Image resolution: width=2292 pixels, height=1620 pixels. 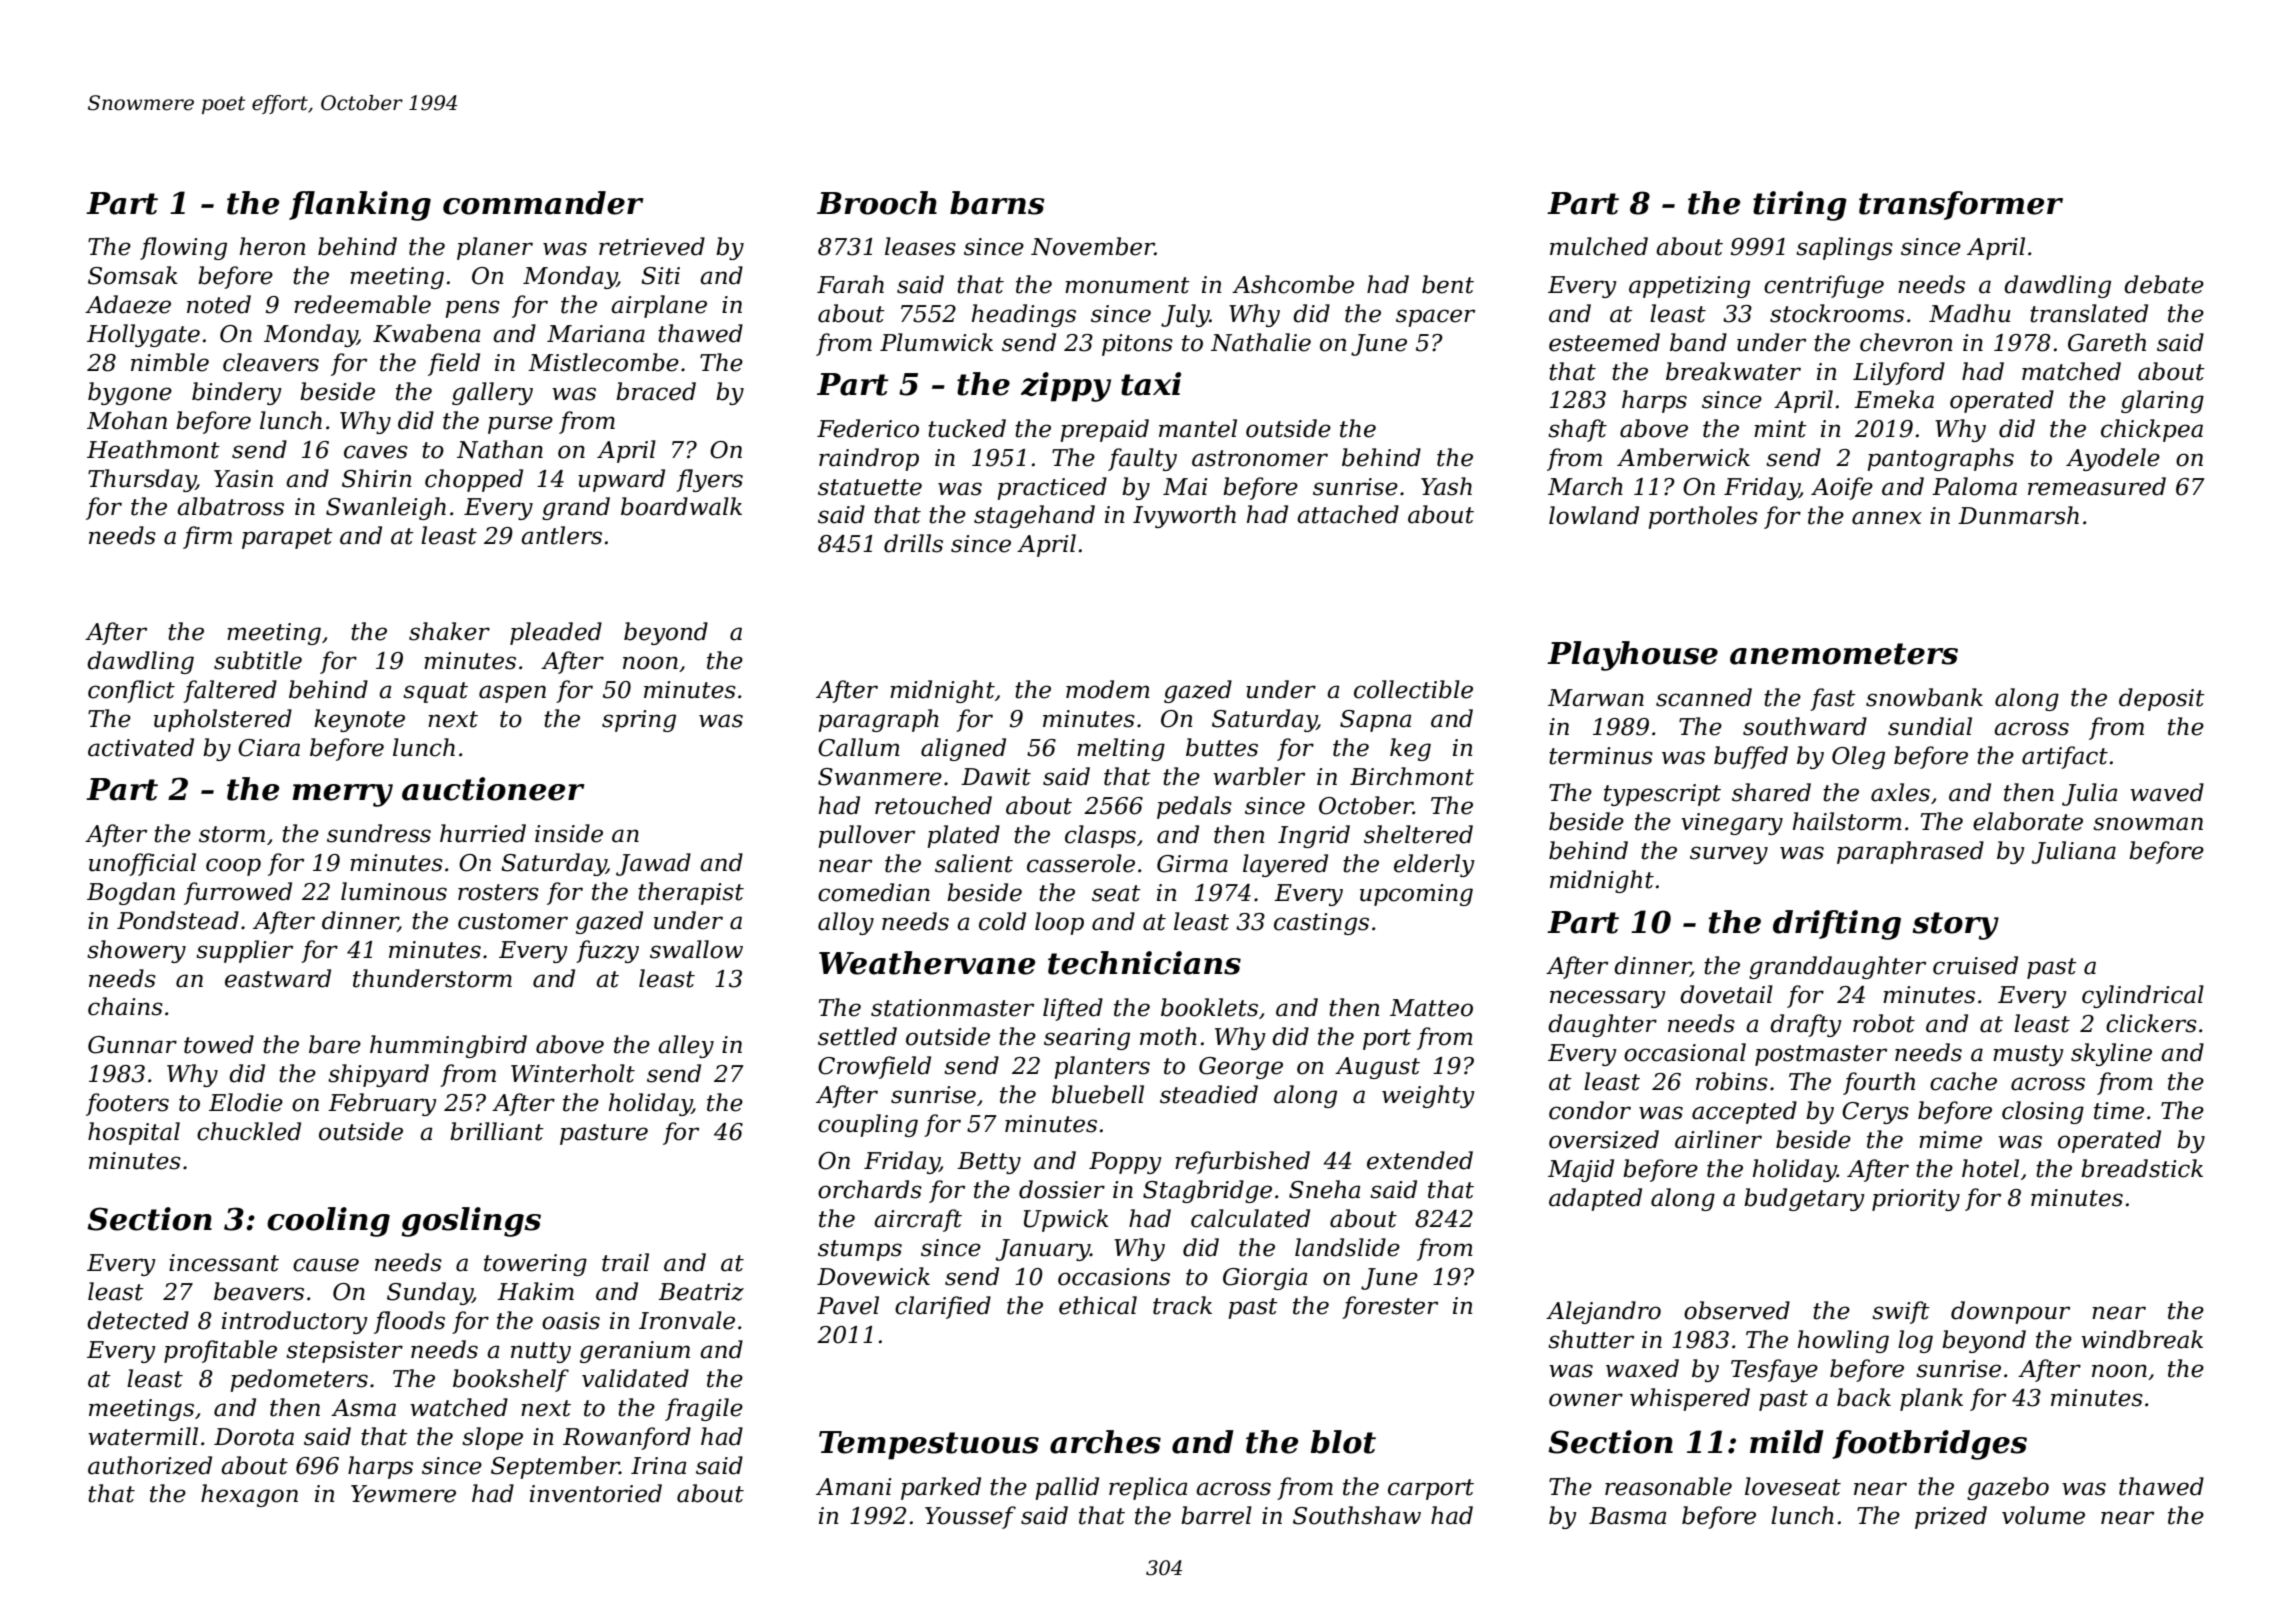 What do you see at coordinates (997, 203) in the screenshot?
I see `barns` at bounding box center [997, 203].
